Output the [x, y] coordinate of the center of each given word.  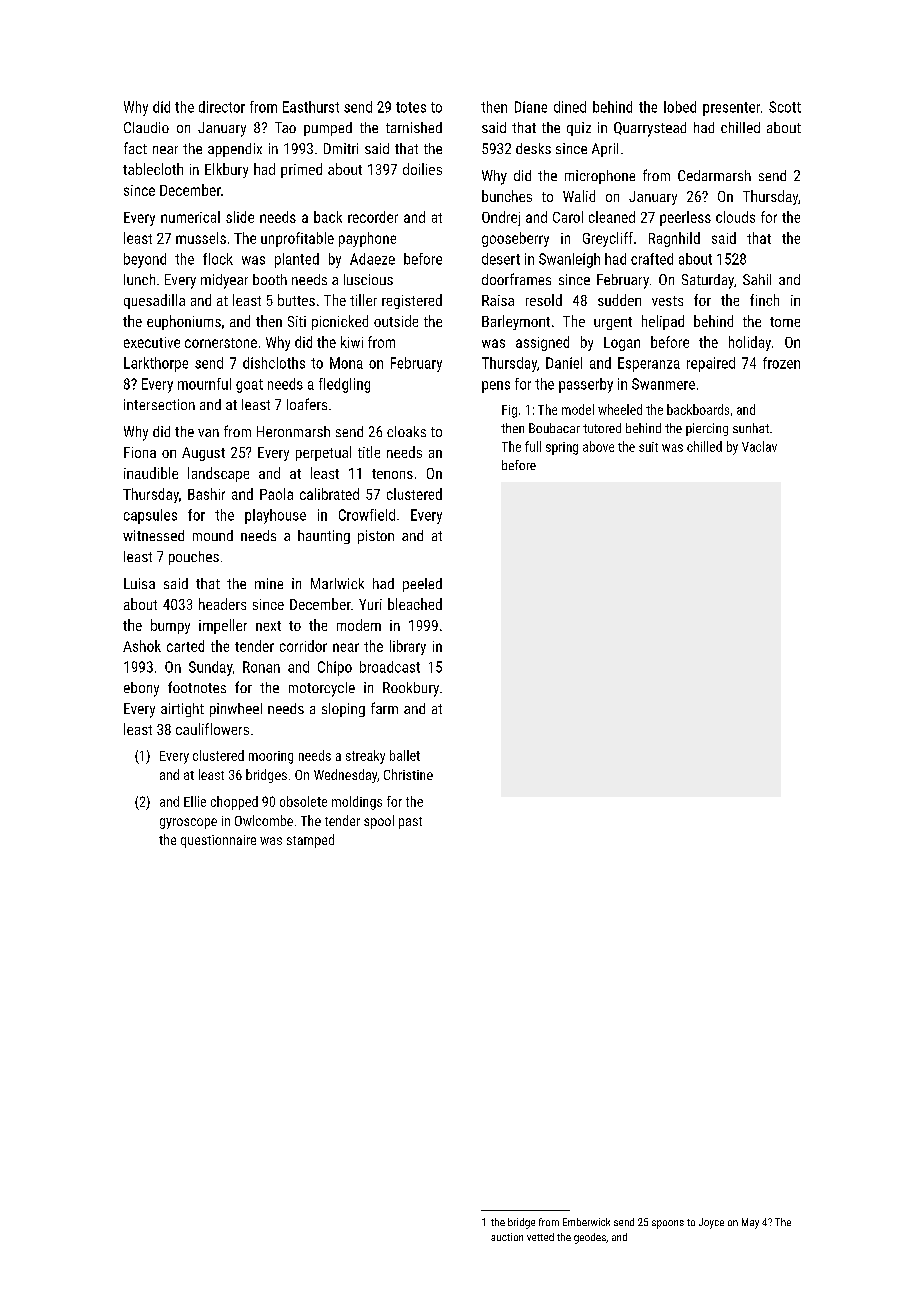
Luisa [139, 583]
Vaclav [759, 446]
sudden [619, 300]
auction [507, 1237]
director [222, 107]
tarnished [414, 127]
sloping [343, 710]
